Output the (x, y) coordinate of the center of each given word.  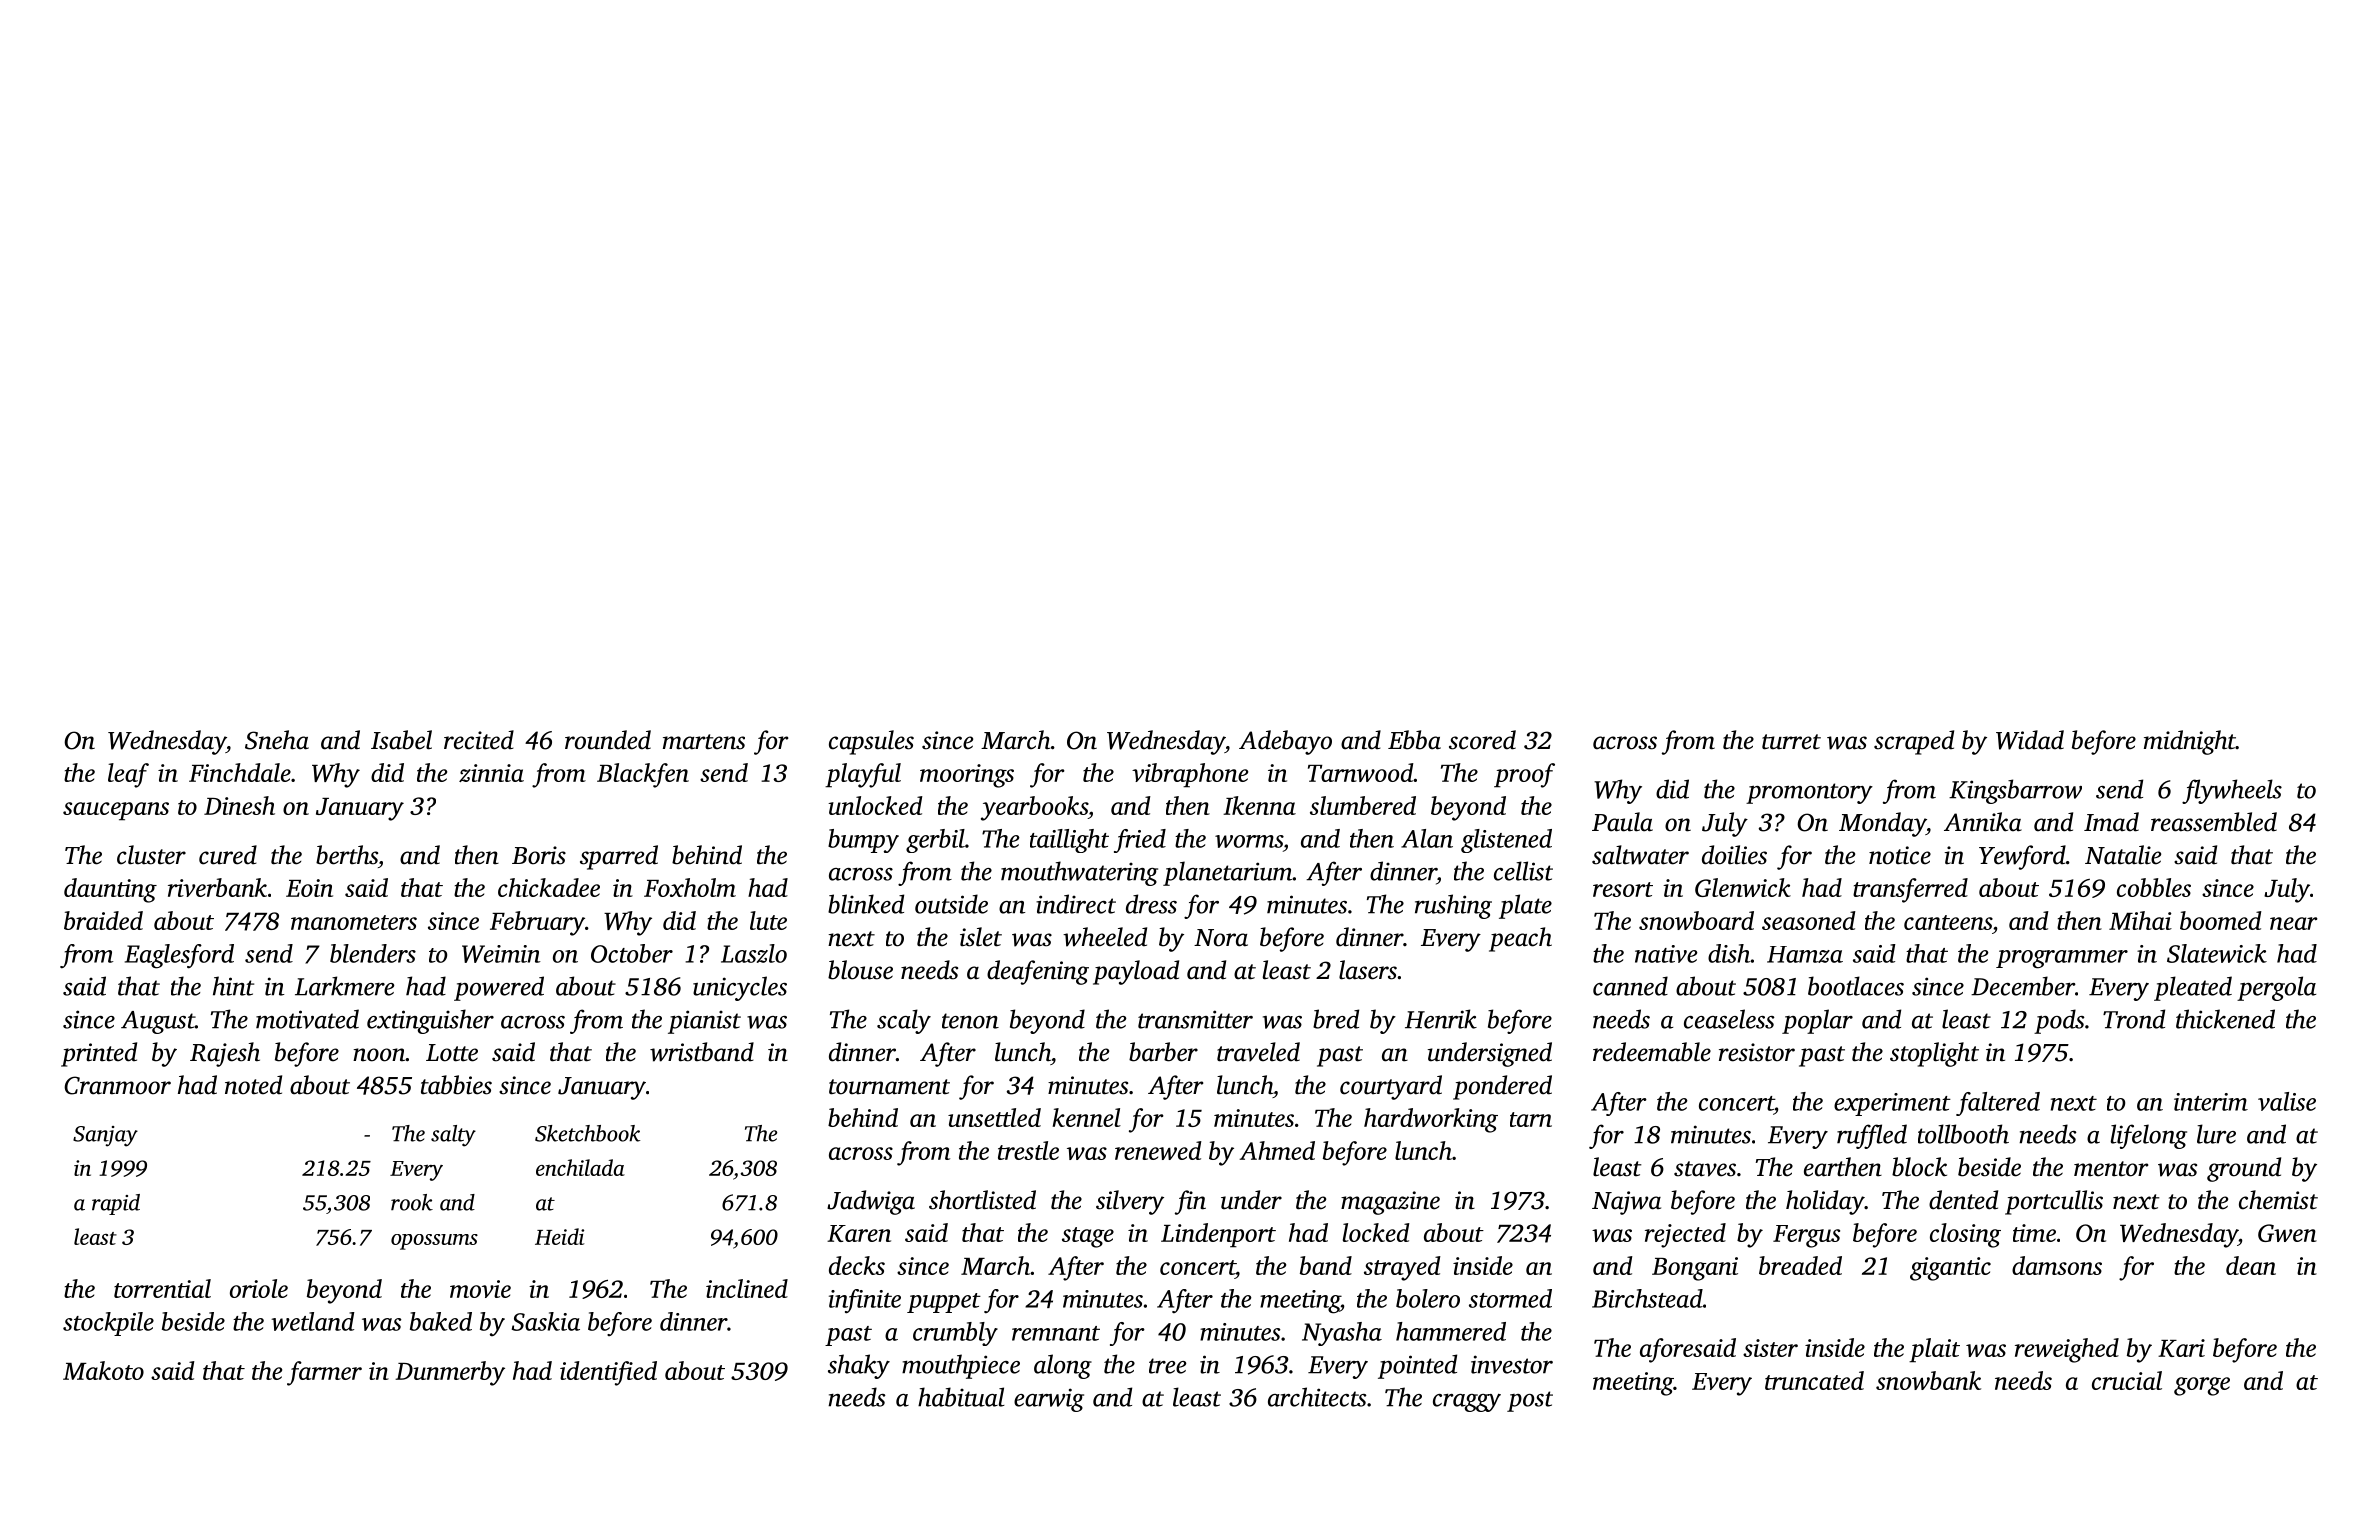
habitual (961, 1397)
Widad (2030, 740)
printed (99, 1054)
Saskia (546, 1321)
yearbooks (1034, 808)
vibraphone (1190, 775)
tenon (970, 1021)
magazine (1390, 1203)
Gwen (2287, 1233)
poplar (1817, 1021)
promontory (1809, 793)
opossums (434, 1242)
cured (228, 855)
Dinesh (239, 805)
